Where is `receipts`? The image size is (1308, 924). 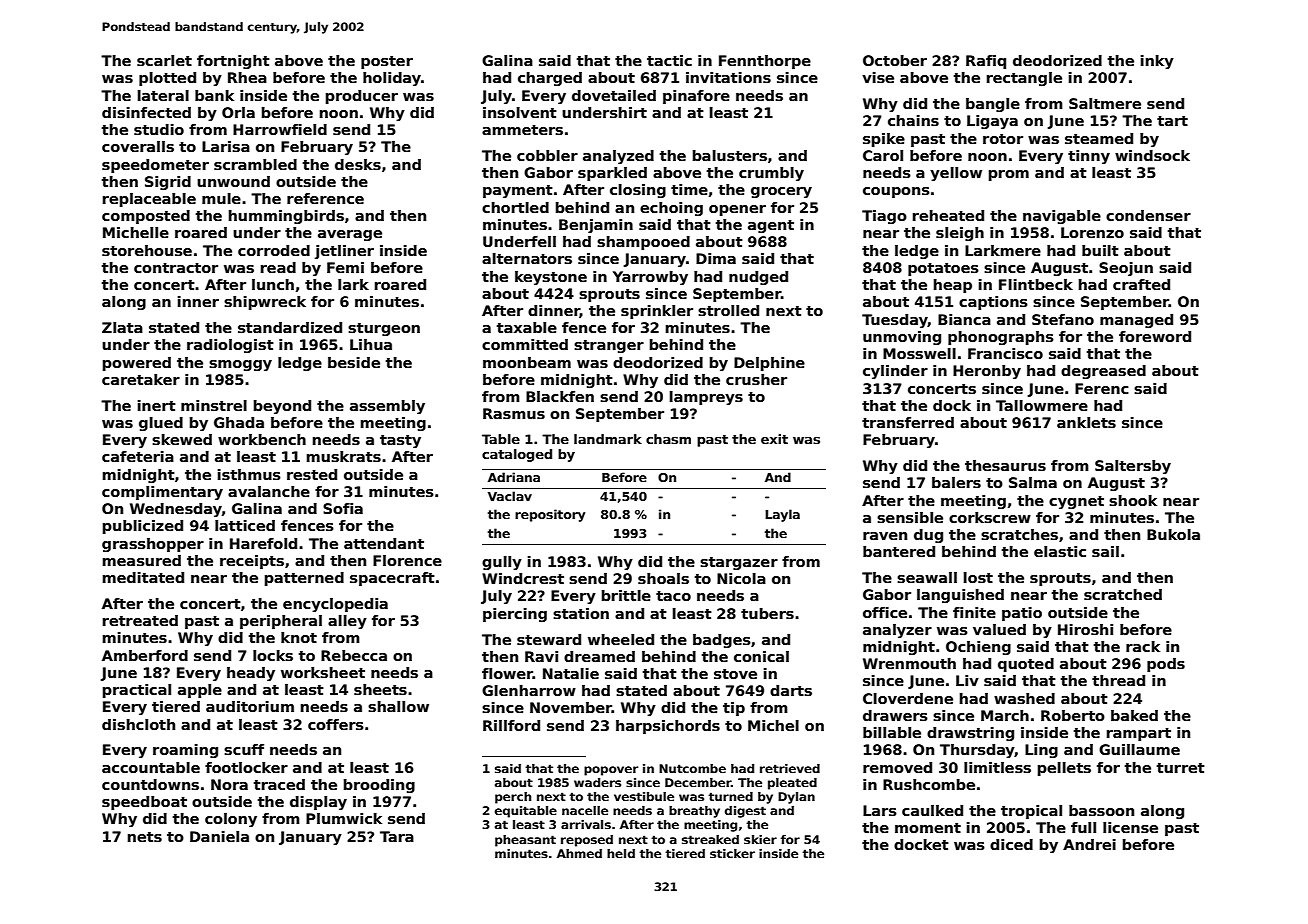
receipts is located at coordinates (252, 562).
